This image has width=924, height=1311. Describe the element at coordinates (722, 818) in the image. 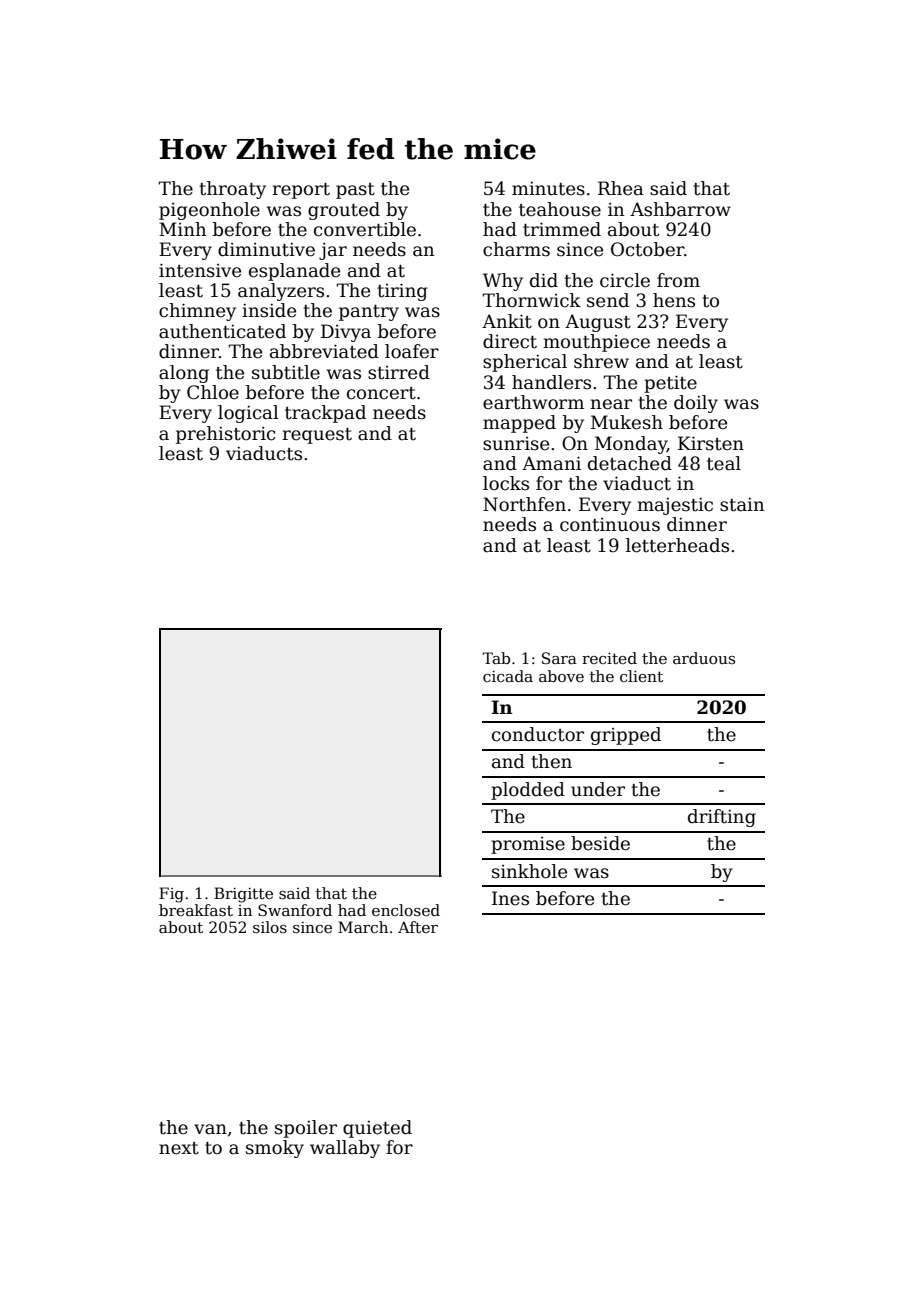

I see `drifting` at that location.
